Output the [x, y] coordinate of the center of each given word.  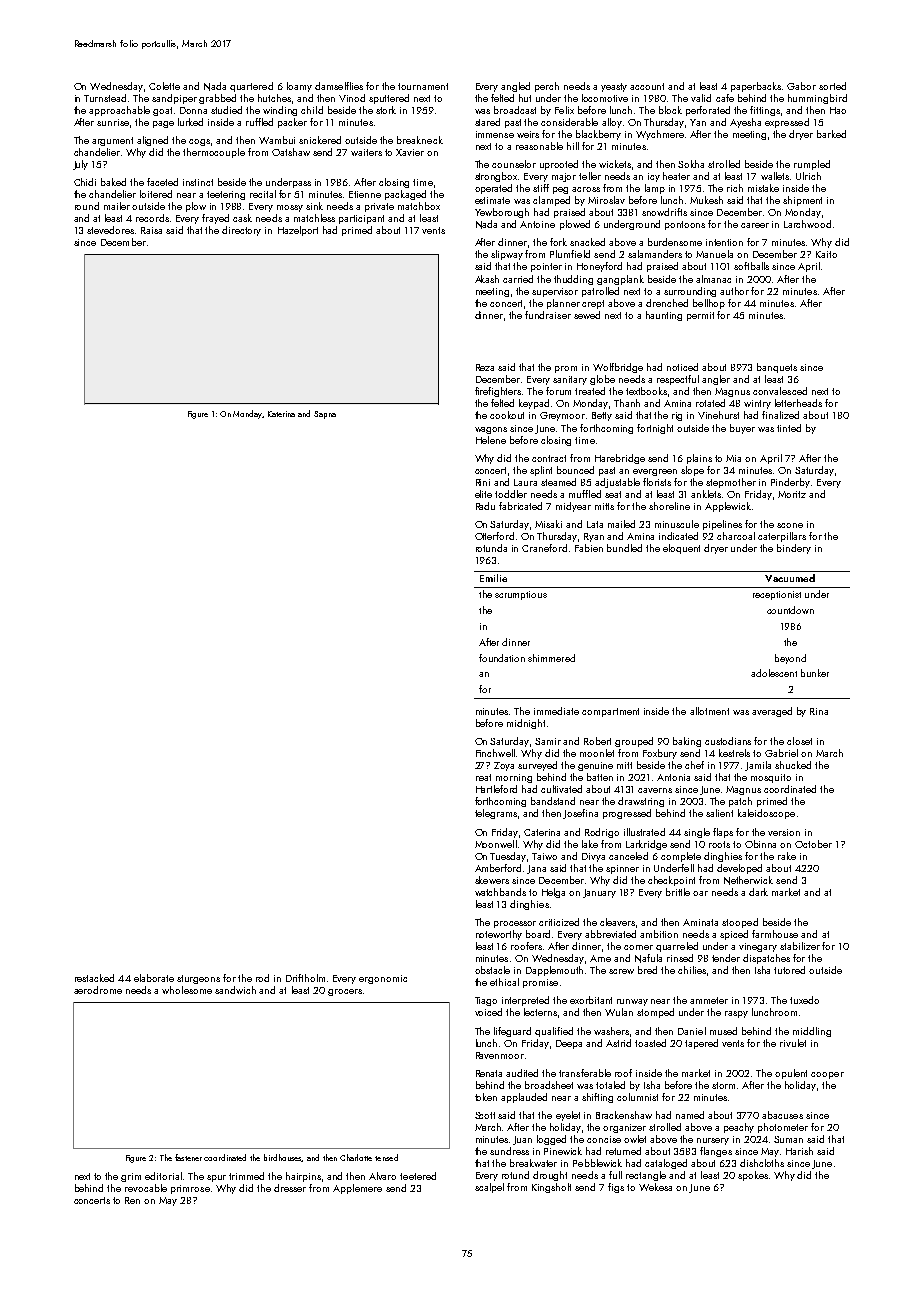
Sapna [325, 415]
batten [600, 777]
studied [226, 110]
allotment [709, 711]
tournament [423, 86]
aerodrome [98, 990]
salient [719, 813]
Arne [600, 958]
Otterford [494, 536]
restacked [94, 978]
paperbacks [756, 87]
